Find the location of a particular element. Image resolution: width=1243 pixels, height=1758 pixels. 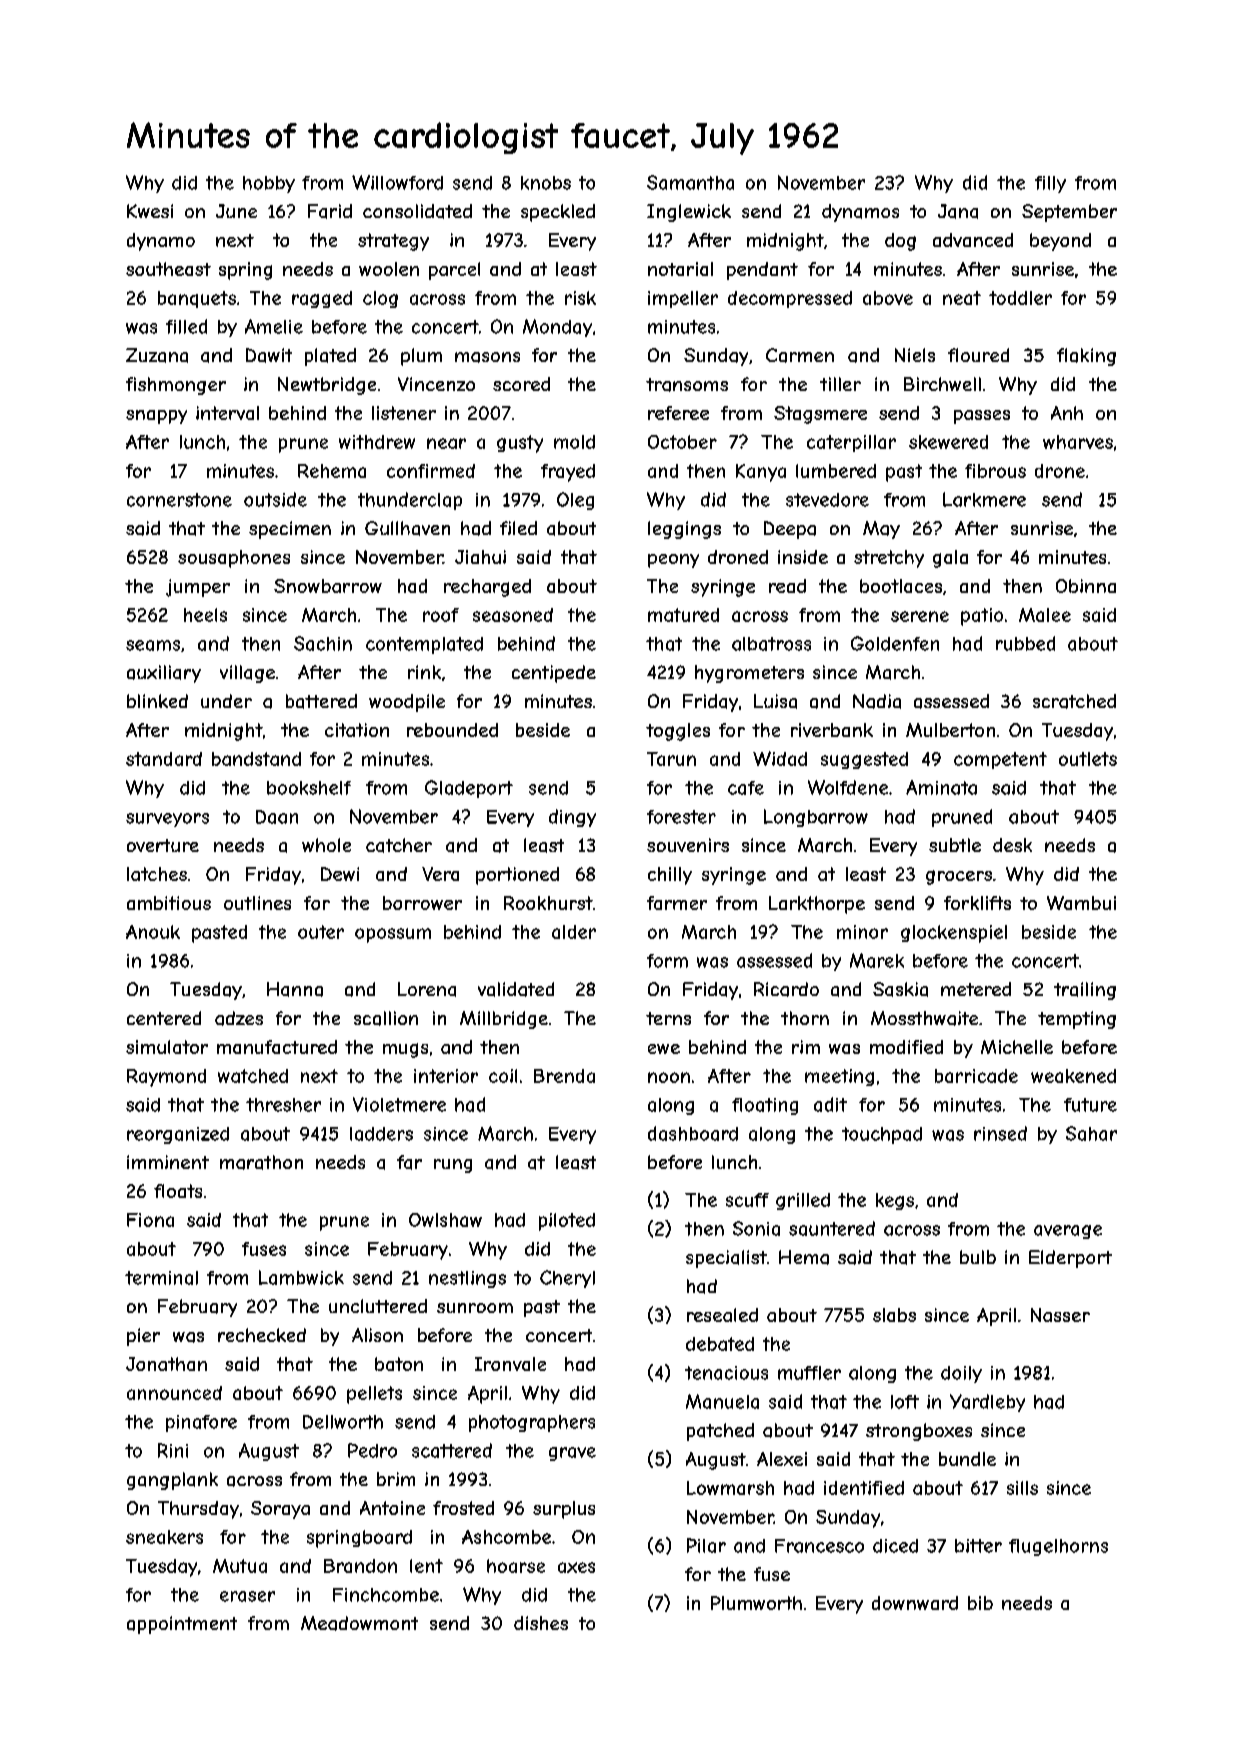

terns is located at coordinates (668, 1018).
